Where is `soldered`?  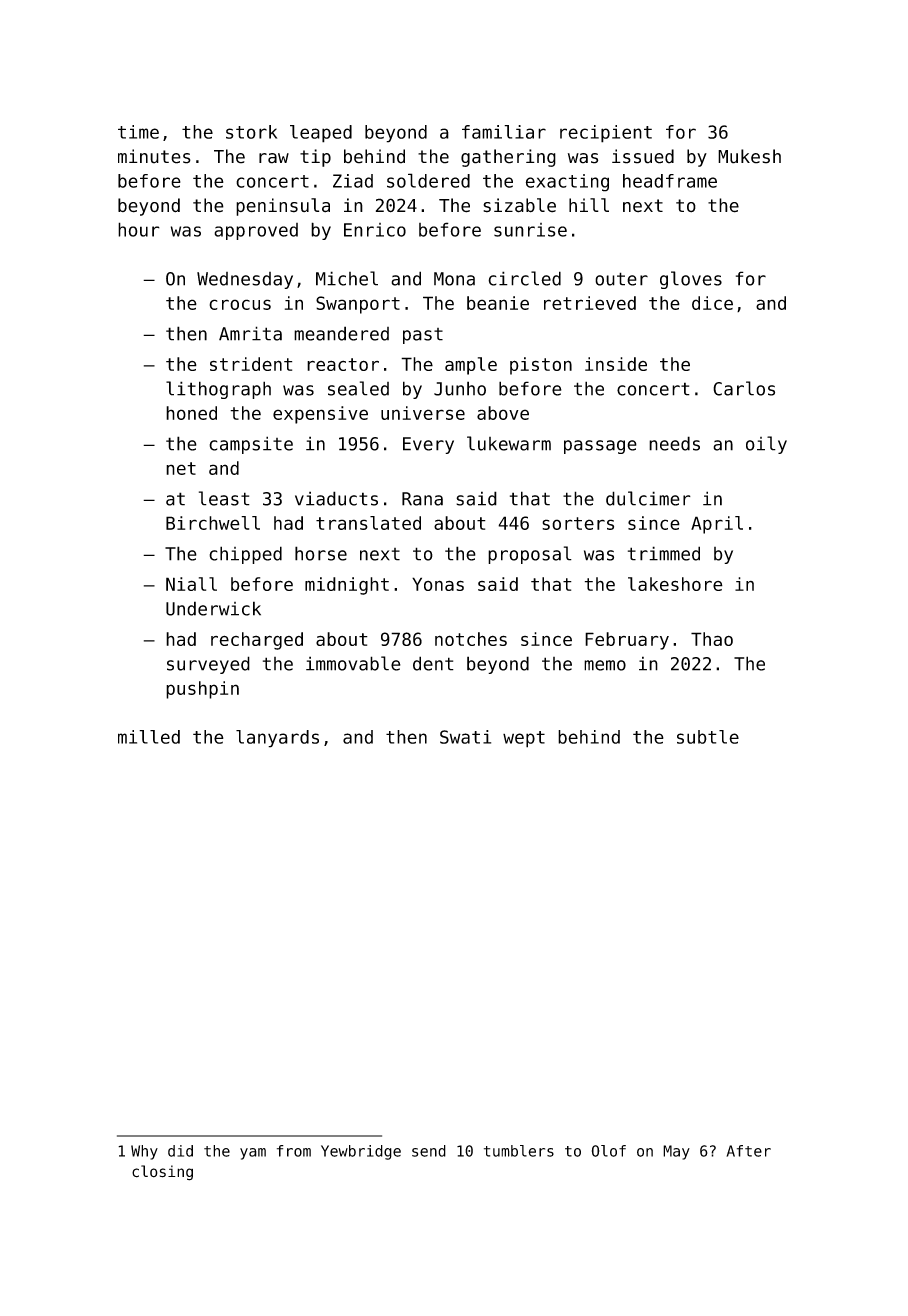 soldered is located at coordinates (428, 180).
